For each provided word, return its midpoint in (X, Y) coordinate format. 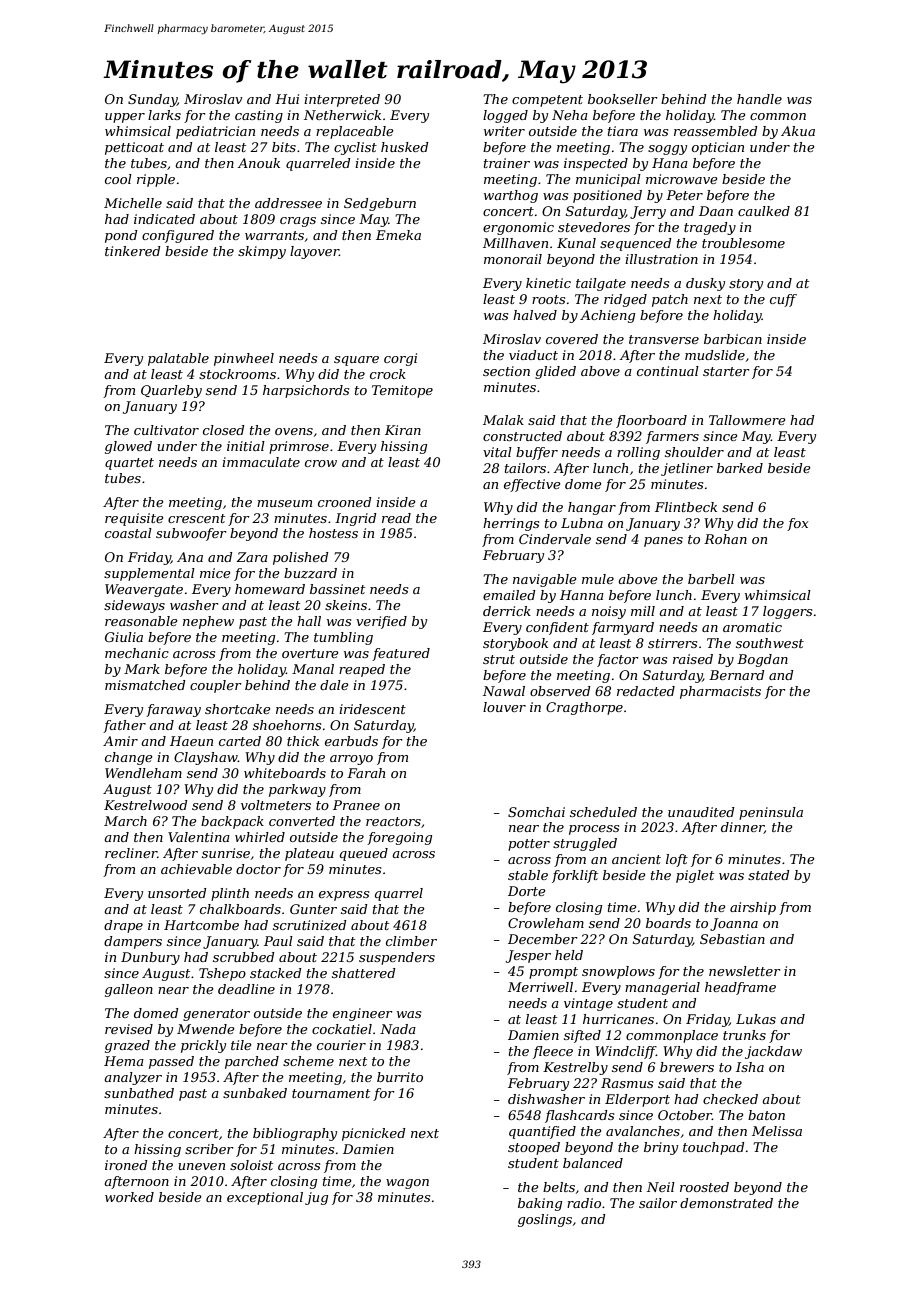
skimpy (262, 252)
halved (535, 315)
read (396, 518)
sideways (134, 606)
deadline (246, 989)
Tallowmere (747, 420)
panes (663, 542)
